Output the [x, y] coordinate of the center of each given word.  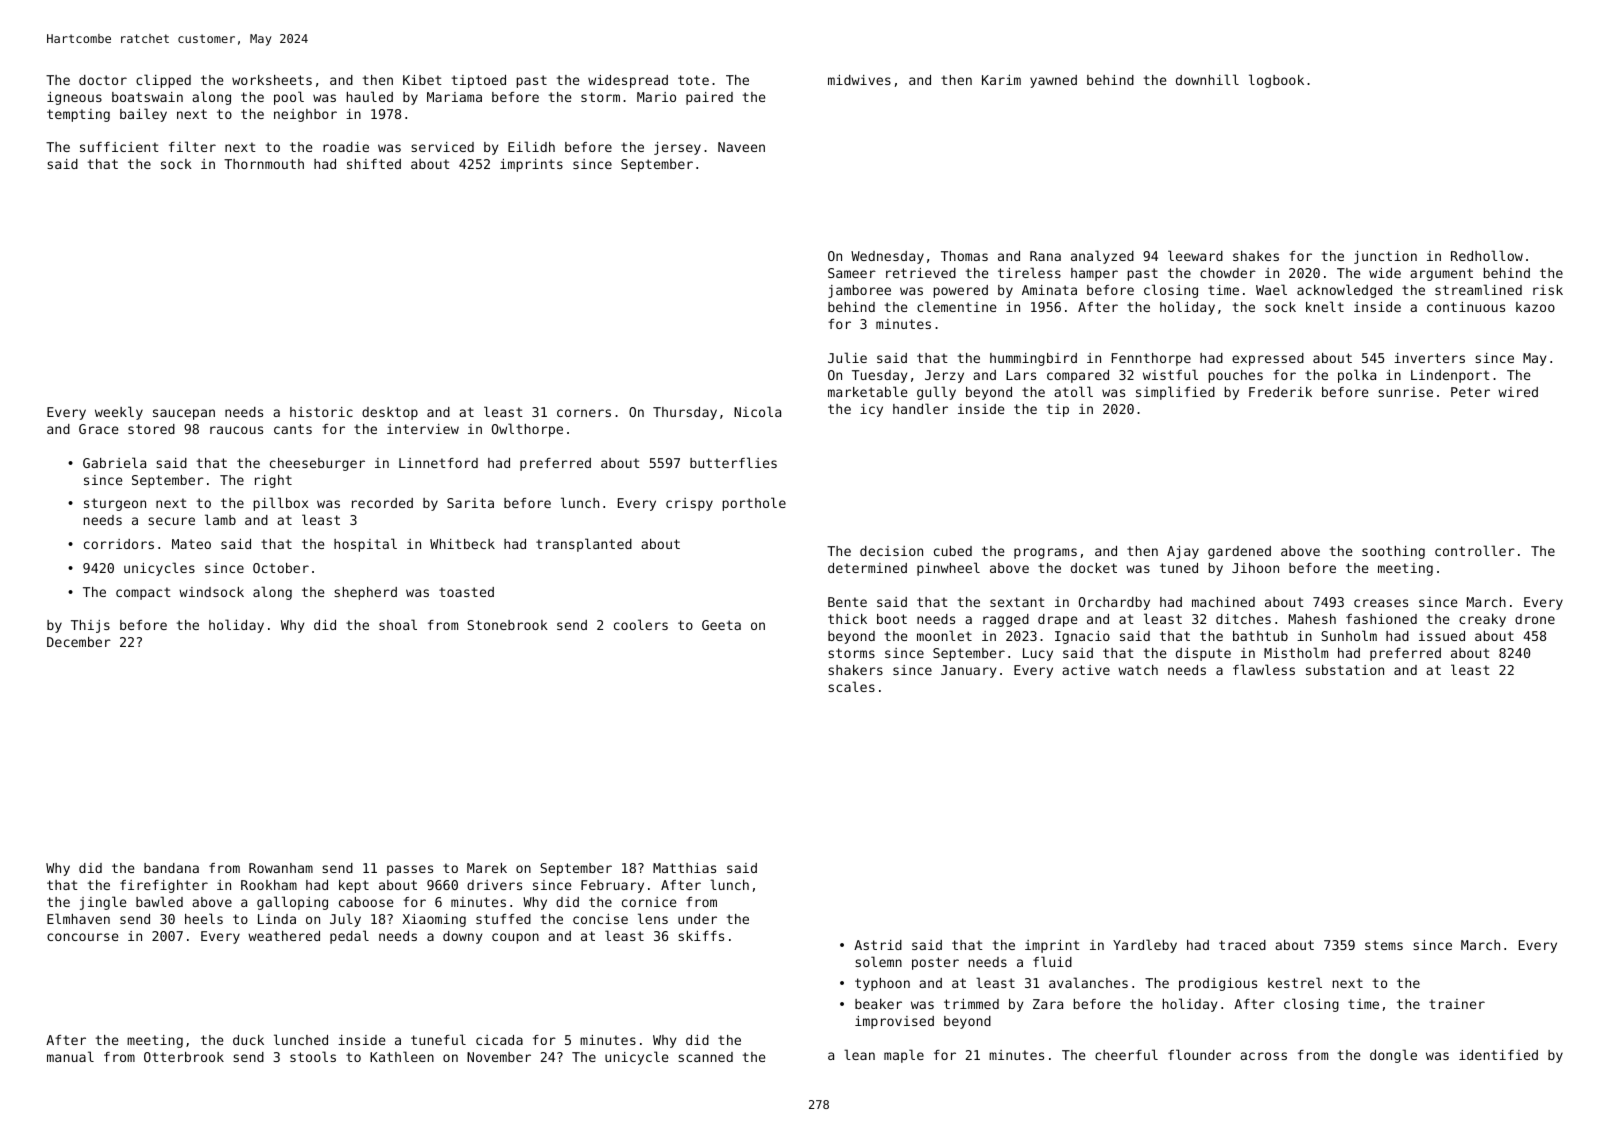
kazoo [1535, 307]
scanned [705, 1057]
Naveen [741, 147]
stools [313, 1056]
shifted [374, 164]
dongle [1393, 1056]
